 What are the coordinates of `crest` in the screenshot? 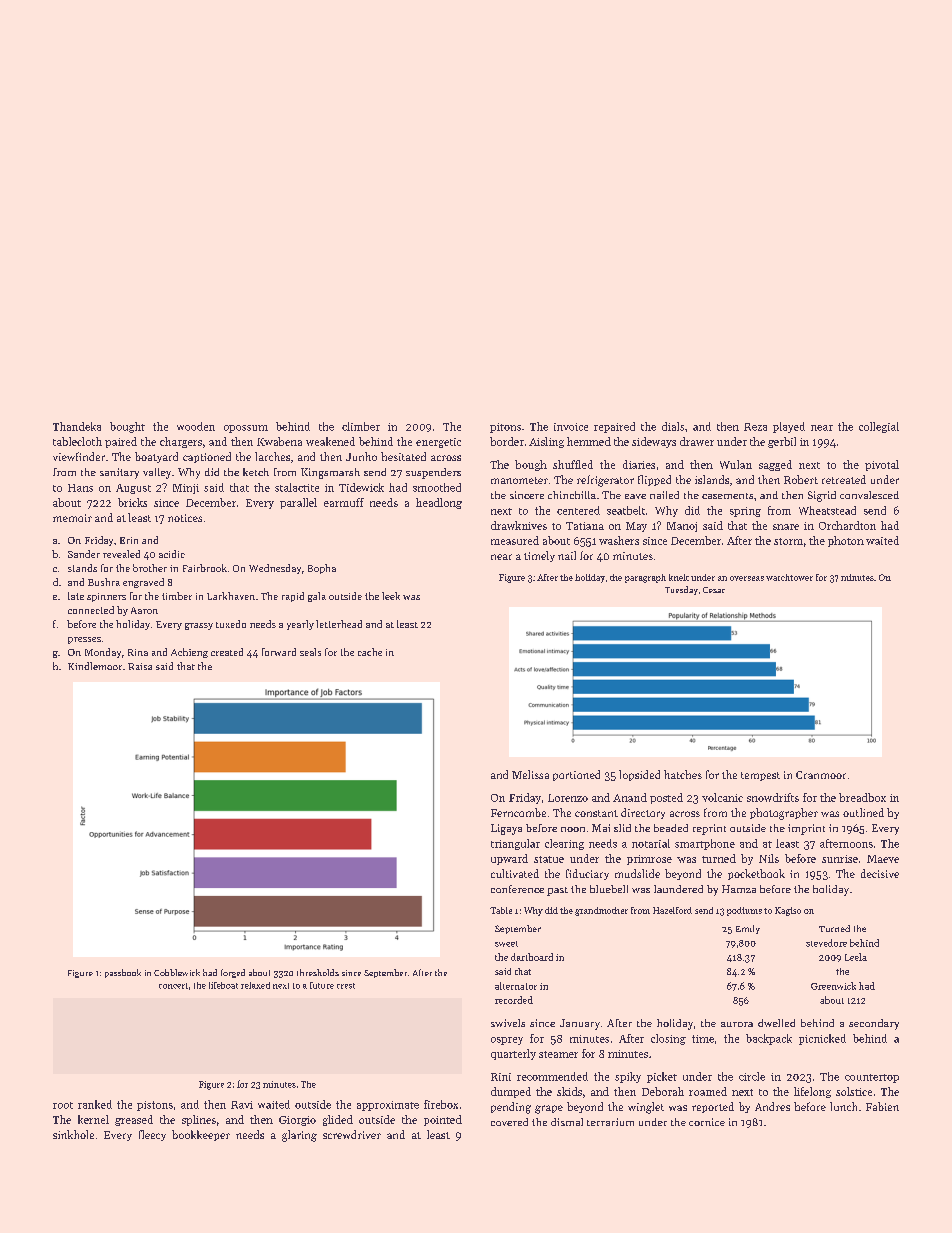 It's located at (346, 986).
